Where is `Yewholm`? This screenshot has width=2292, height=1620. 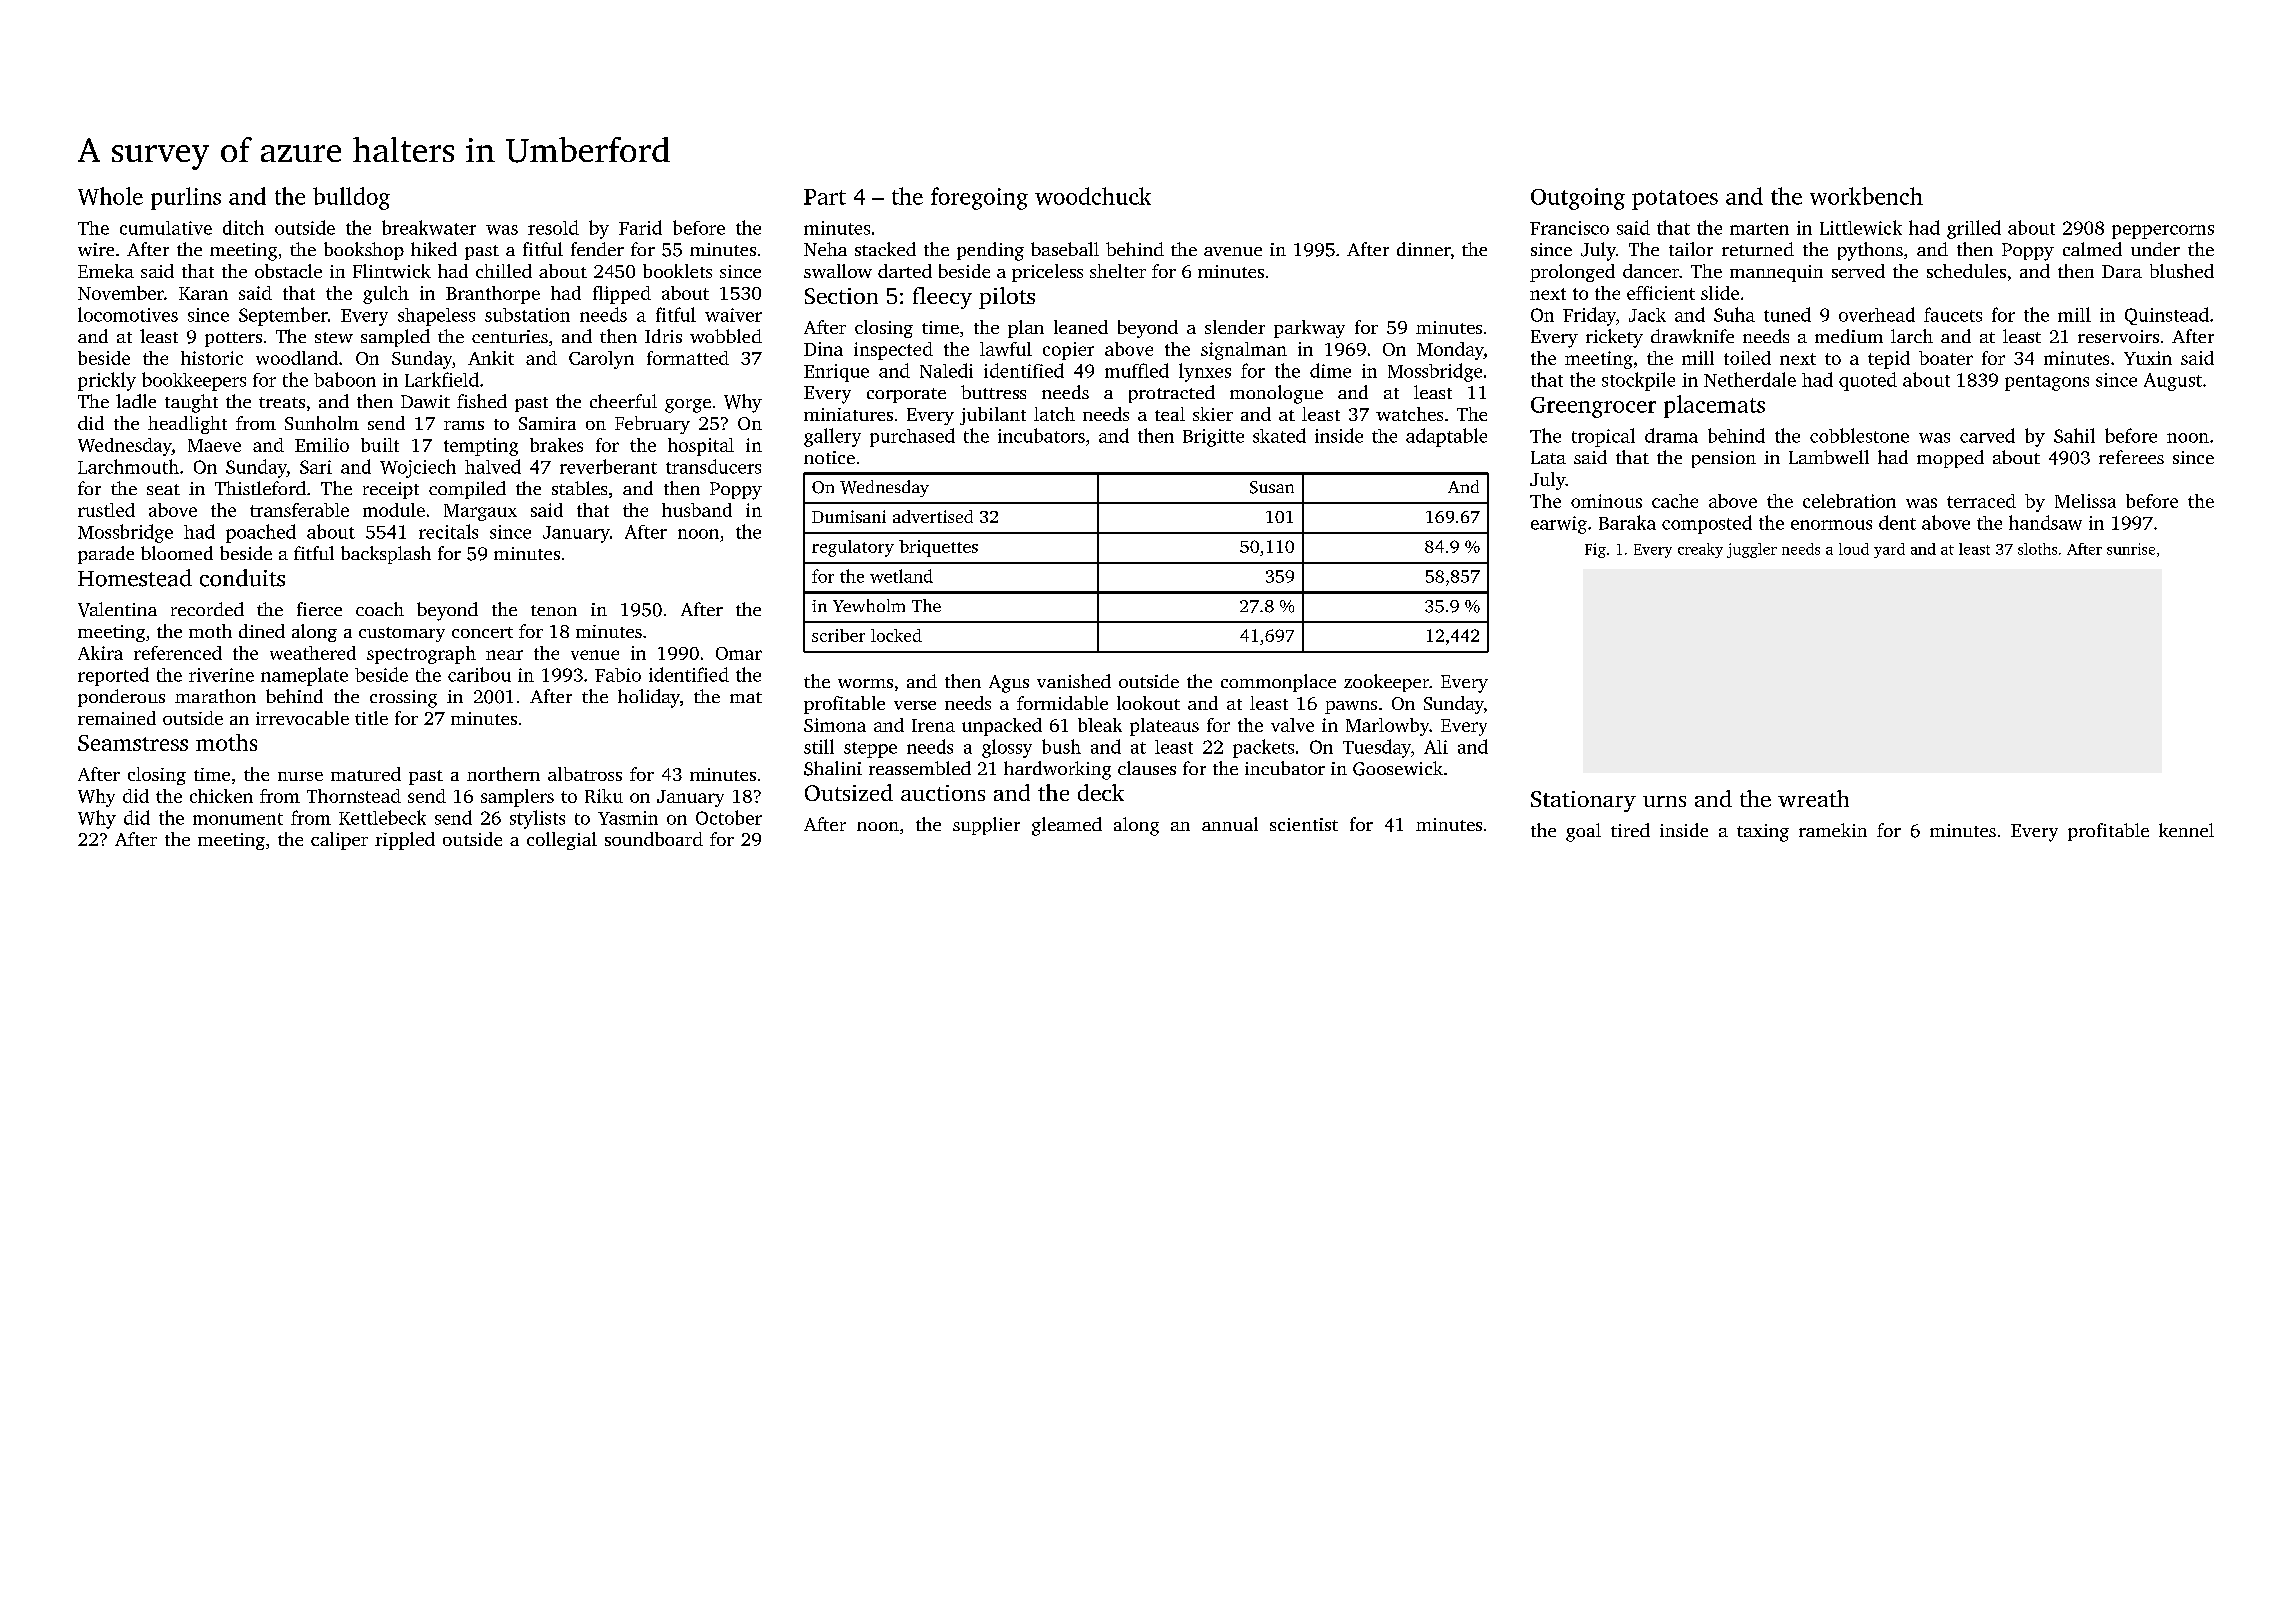
Yewholm is located at coordinates (869, 605).
